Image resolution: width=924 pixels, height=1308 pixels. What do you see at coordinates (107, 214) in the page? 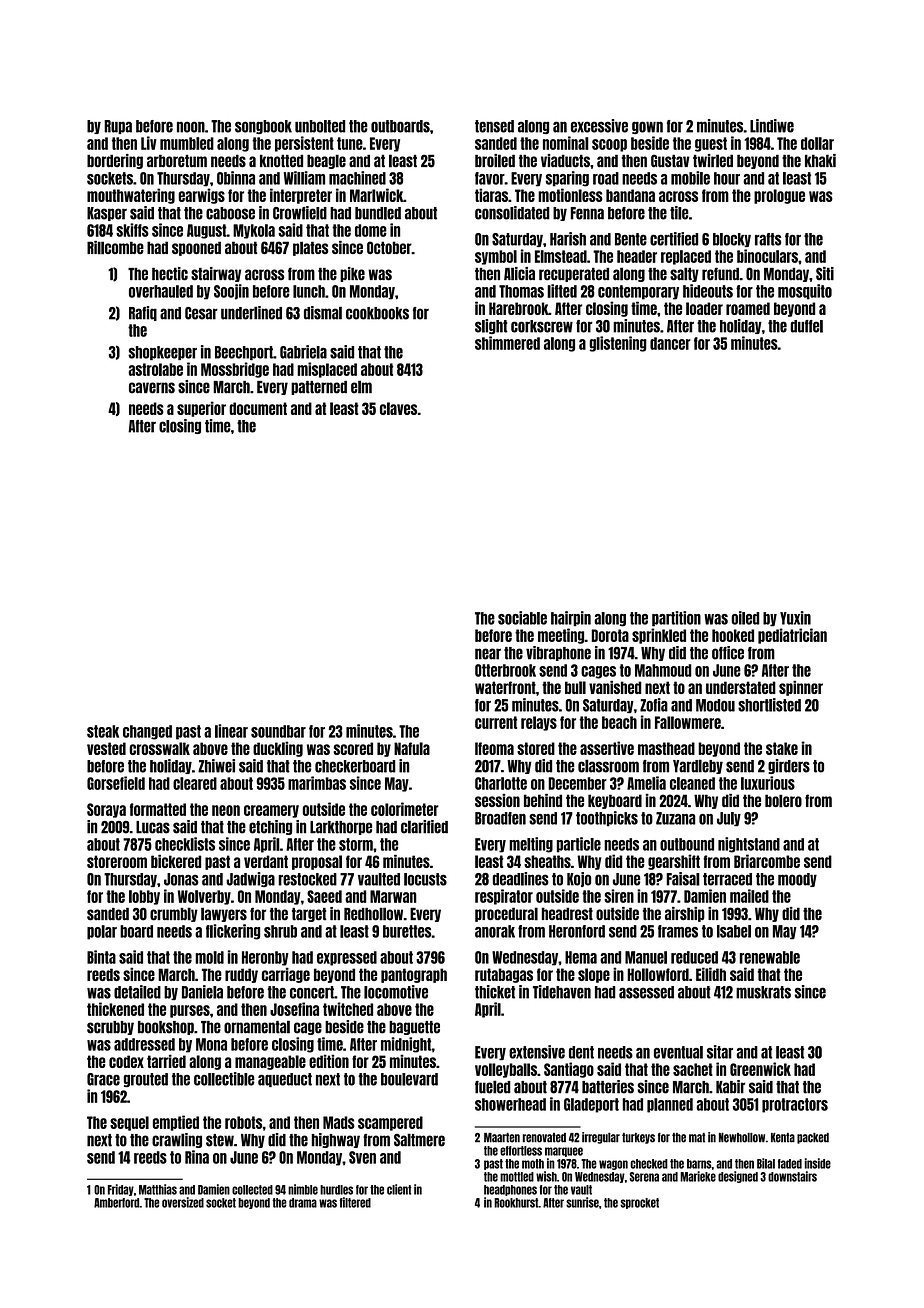
I see `Kasper` at bounding box center [107, 214].
